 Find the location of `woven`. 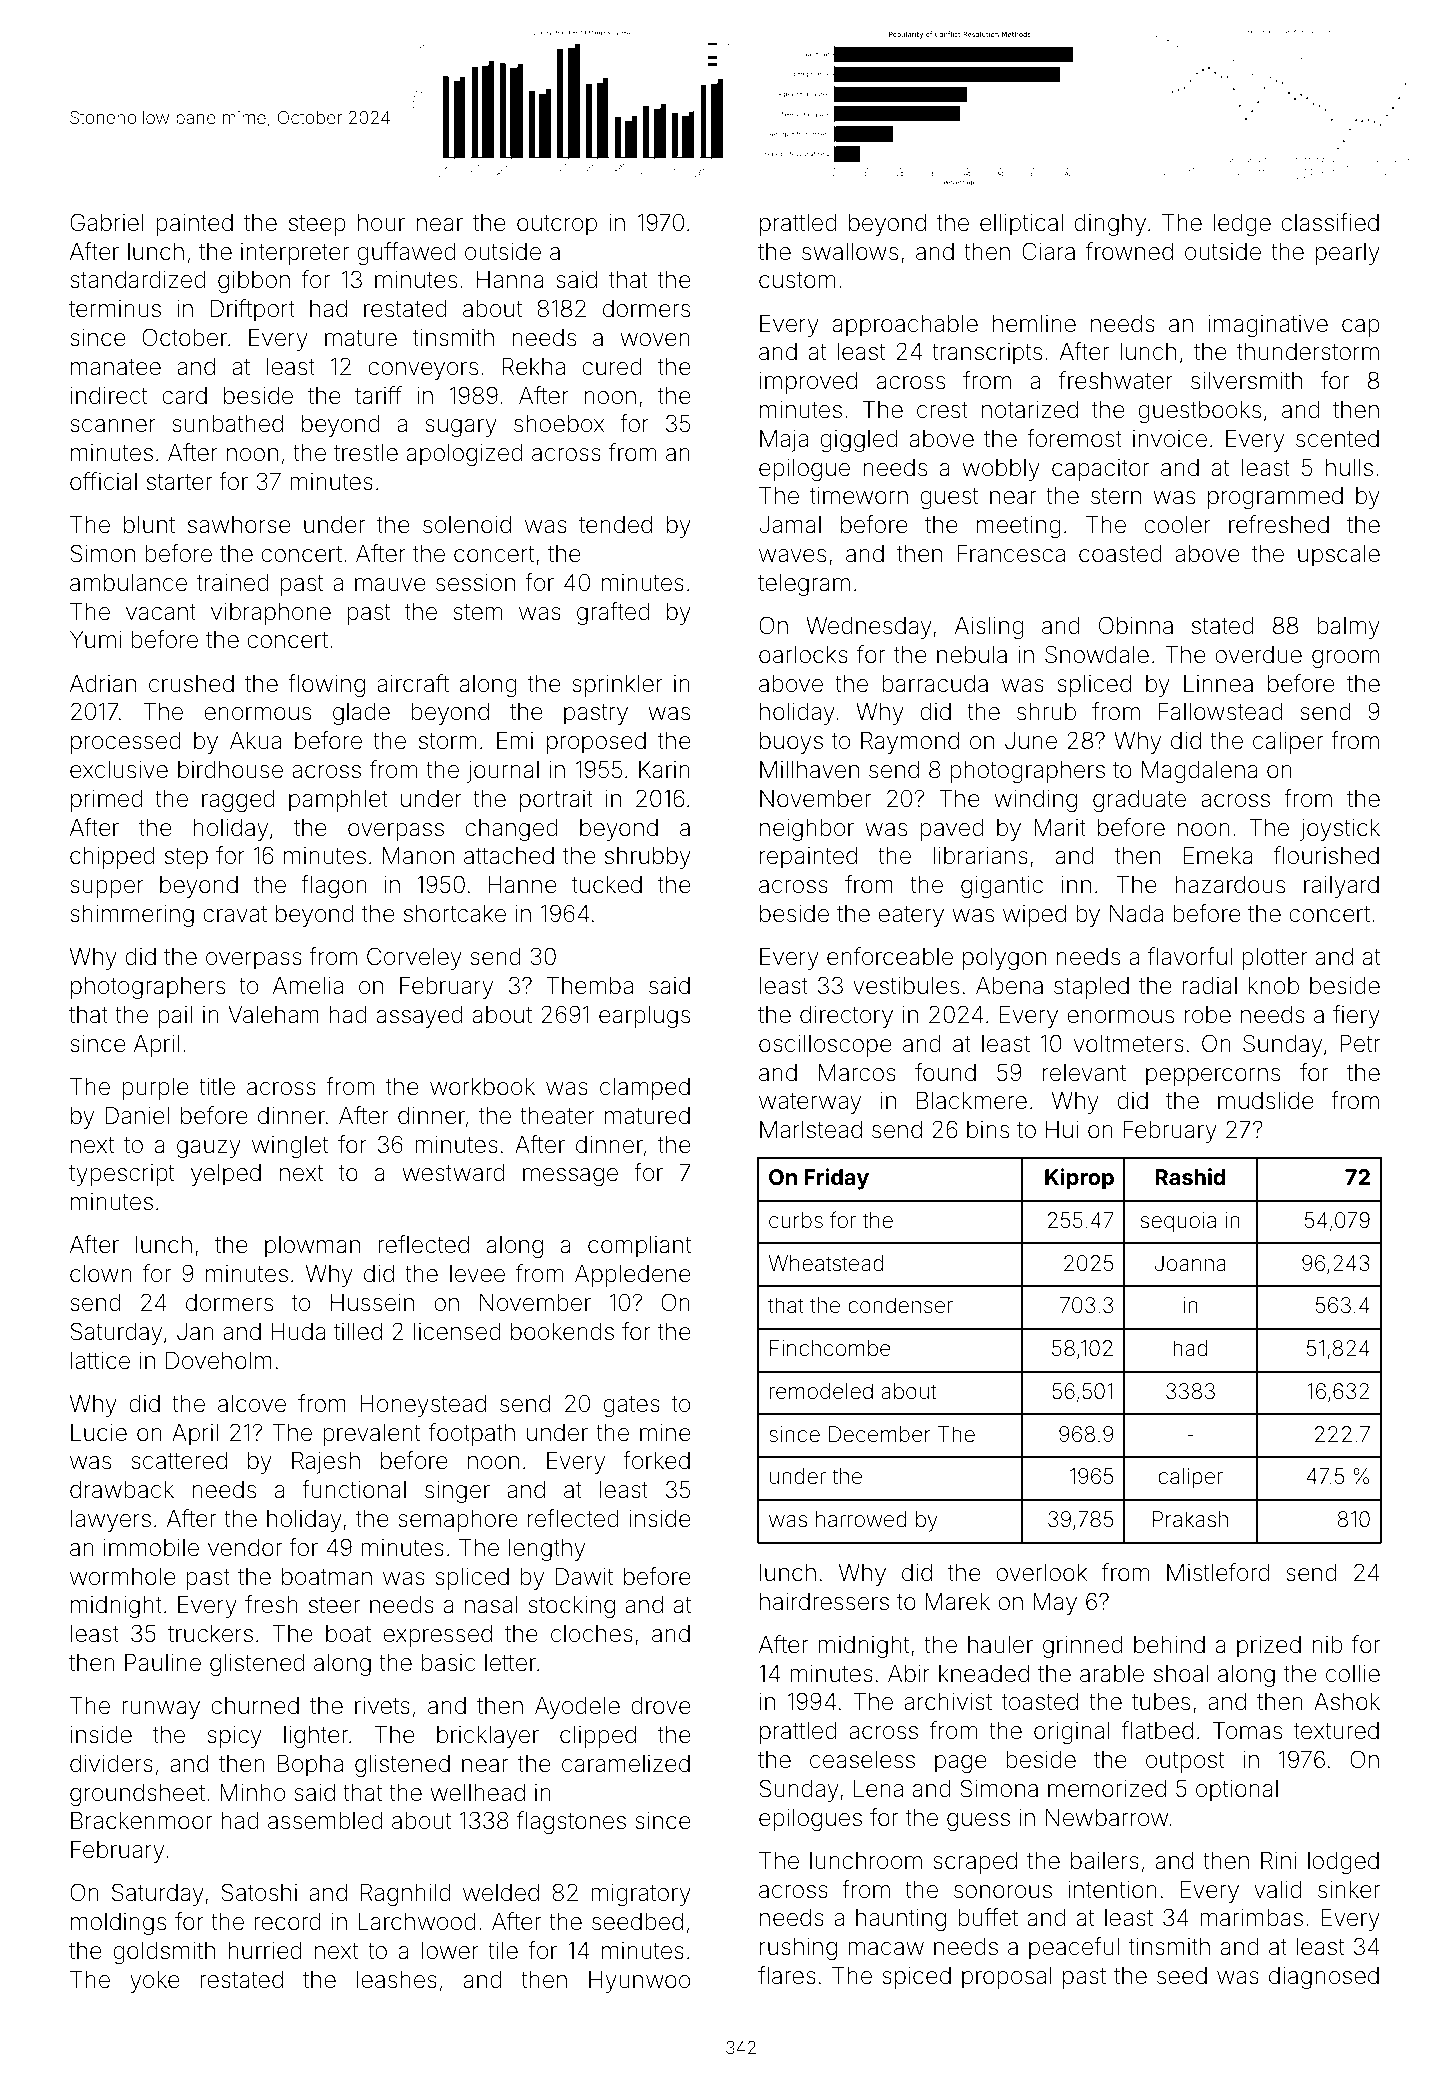

woven is located at coordinates (655, 340).
